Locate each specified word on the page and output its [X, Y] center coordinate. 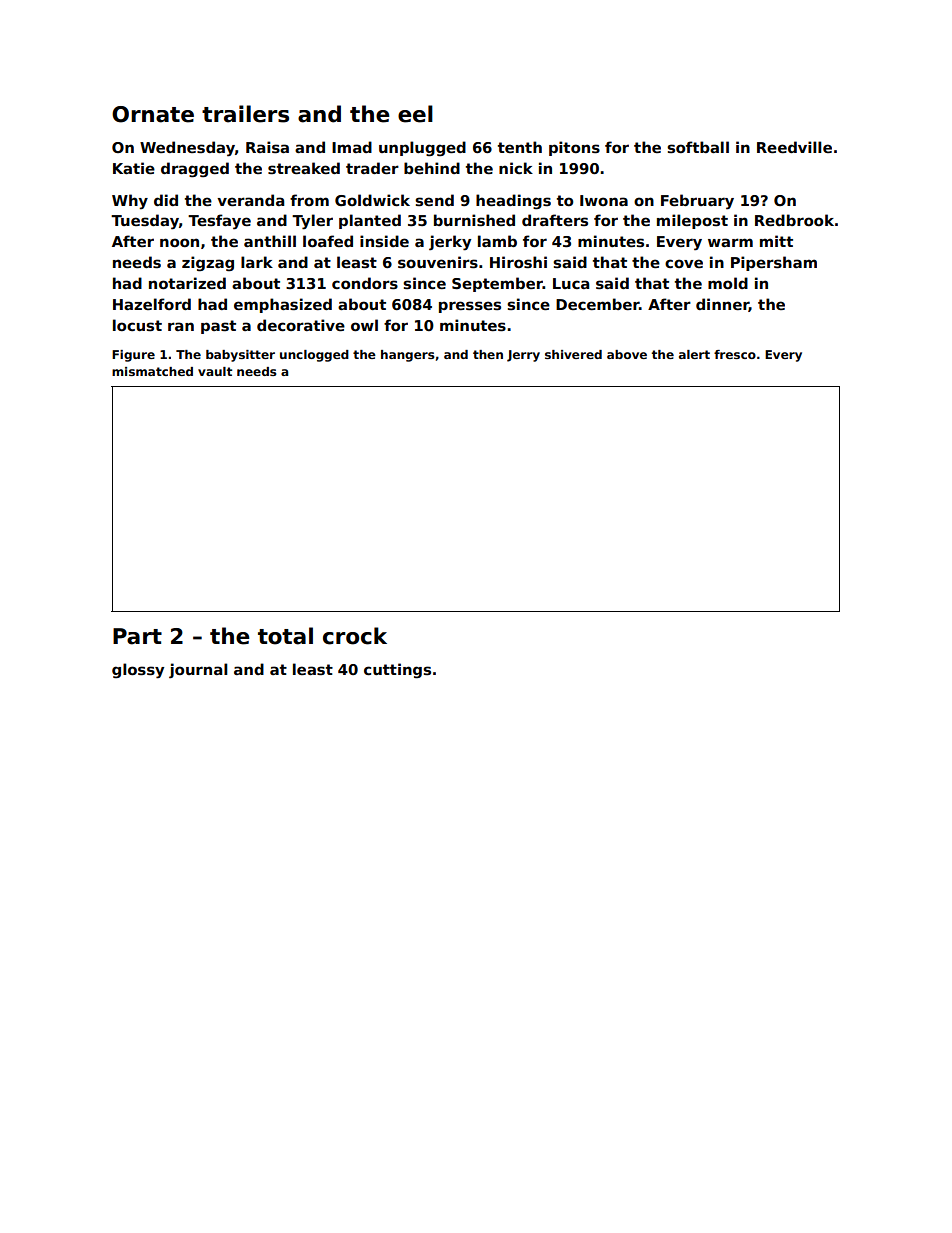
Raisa [267, 147]
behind [432, 168]
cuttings [397, 671]
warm [730, 242]
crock [355, 636]
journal [198, 670]
